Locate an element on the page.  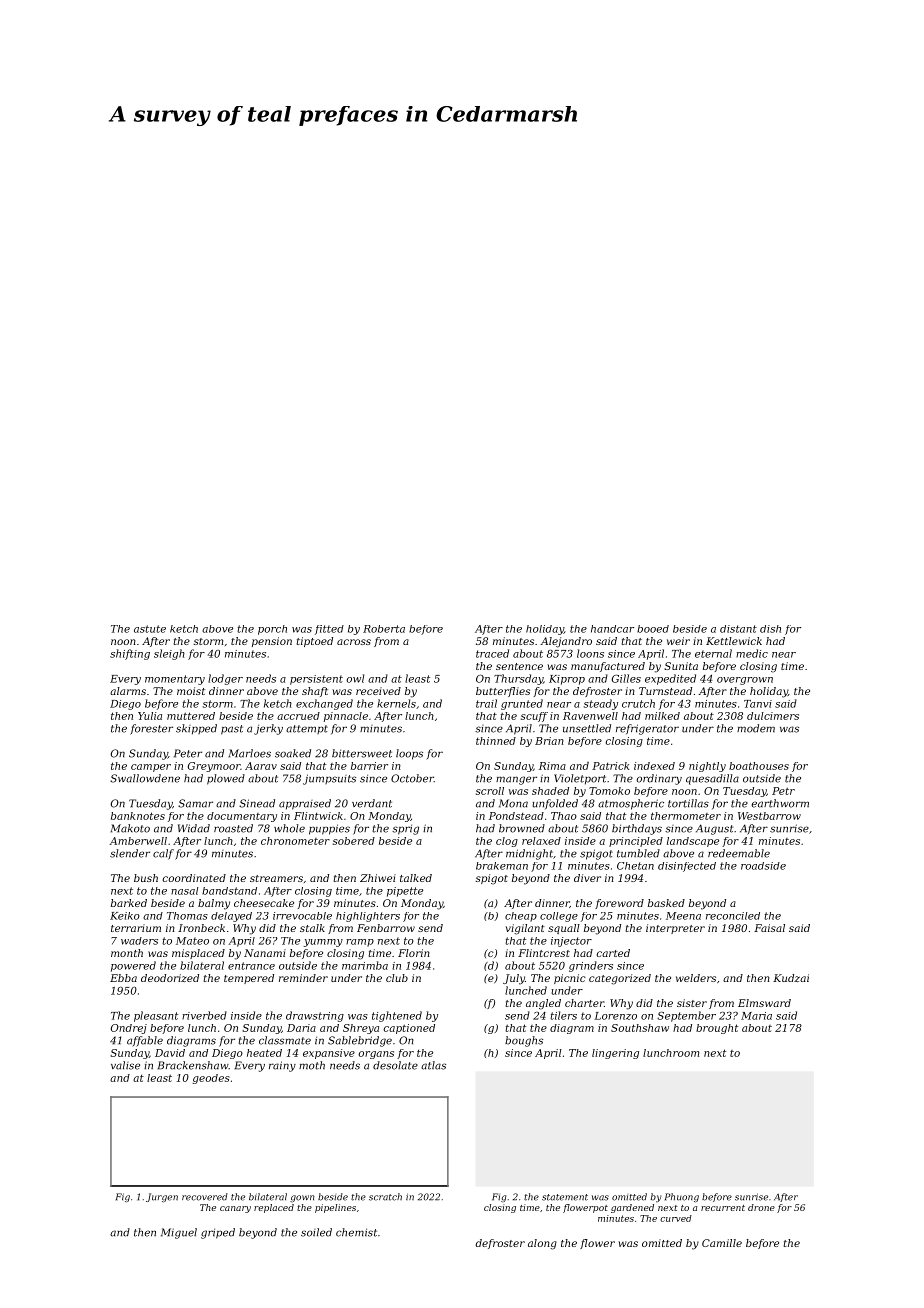
griped is located at coordinates (218, 1233).
